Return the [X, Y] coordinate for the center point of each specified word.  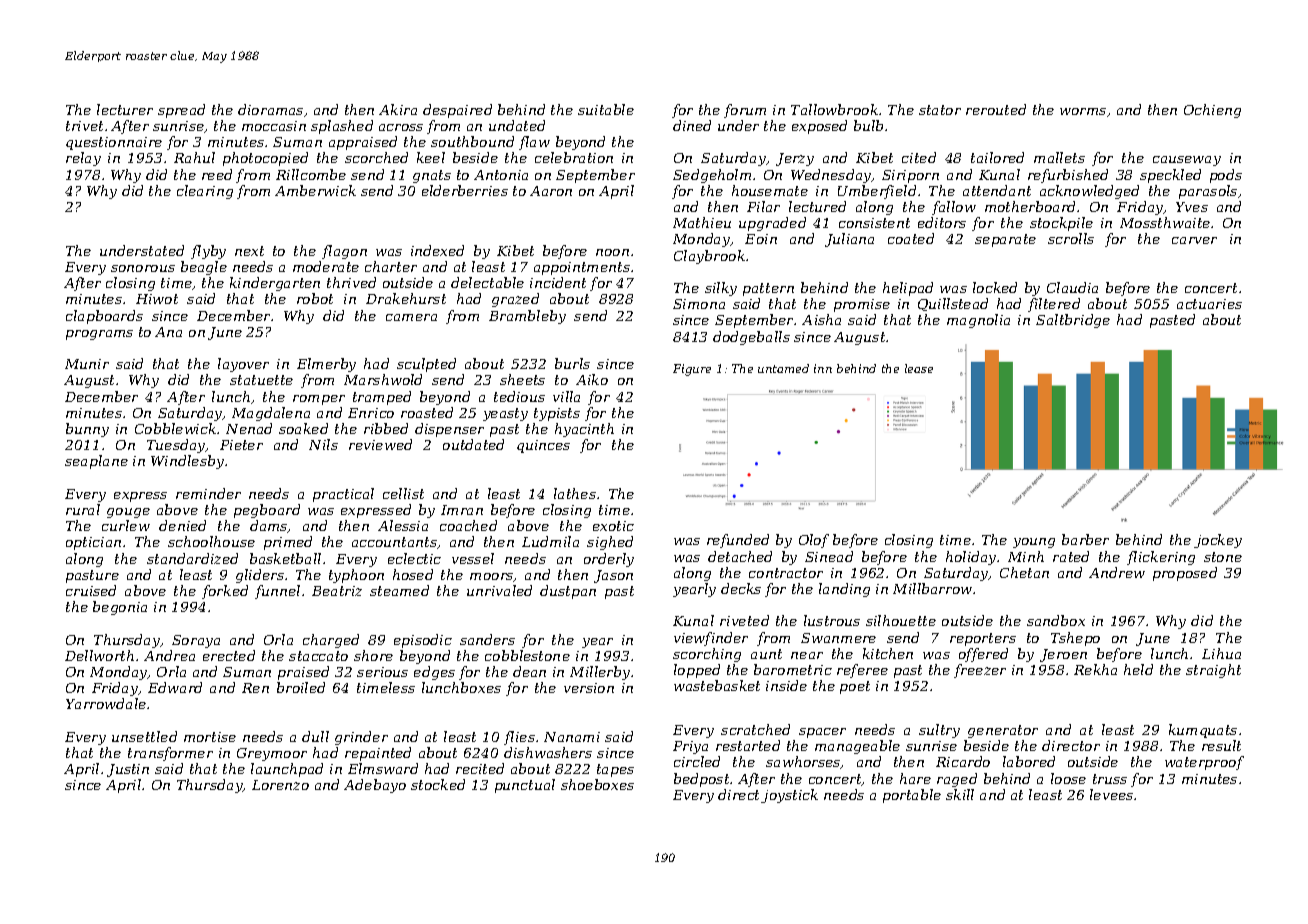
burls [572, 363]
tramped [382, 398]
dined [692, 125]
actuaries [1209, 304]
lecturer [125, 109]
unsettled [144, 736]
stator [940, 110]
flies [519, 738]
